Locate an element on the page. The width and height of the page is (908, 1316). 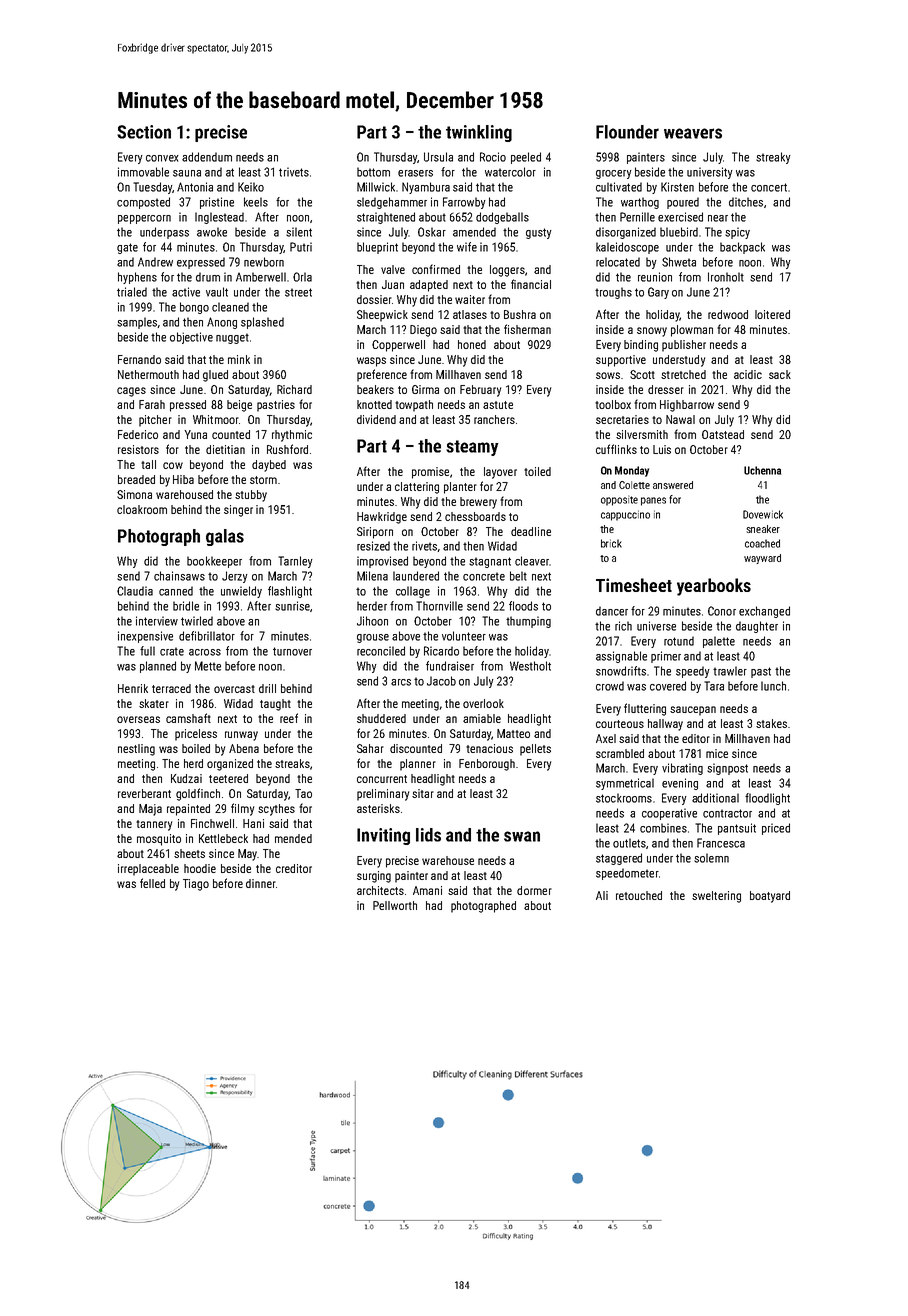
Girma is located at coordinates (425, 389).
